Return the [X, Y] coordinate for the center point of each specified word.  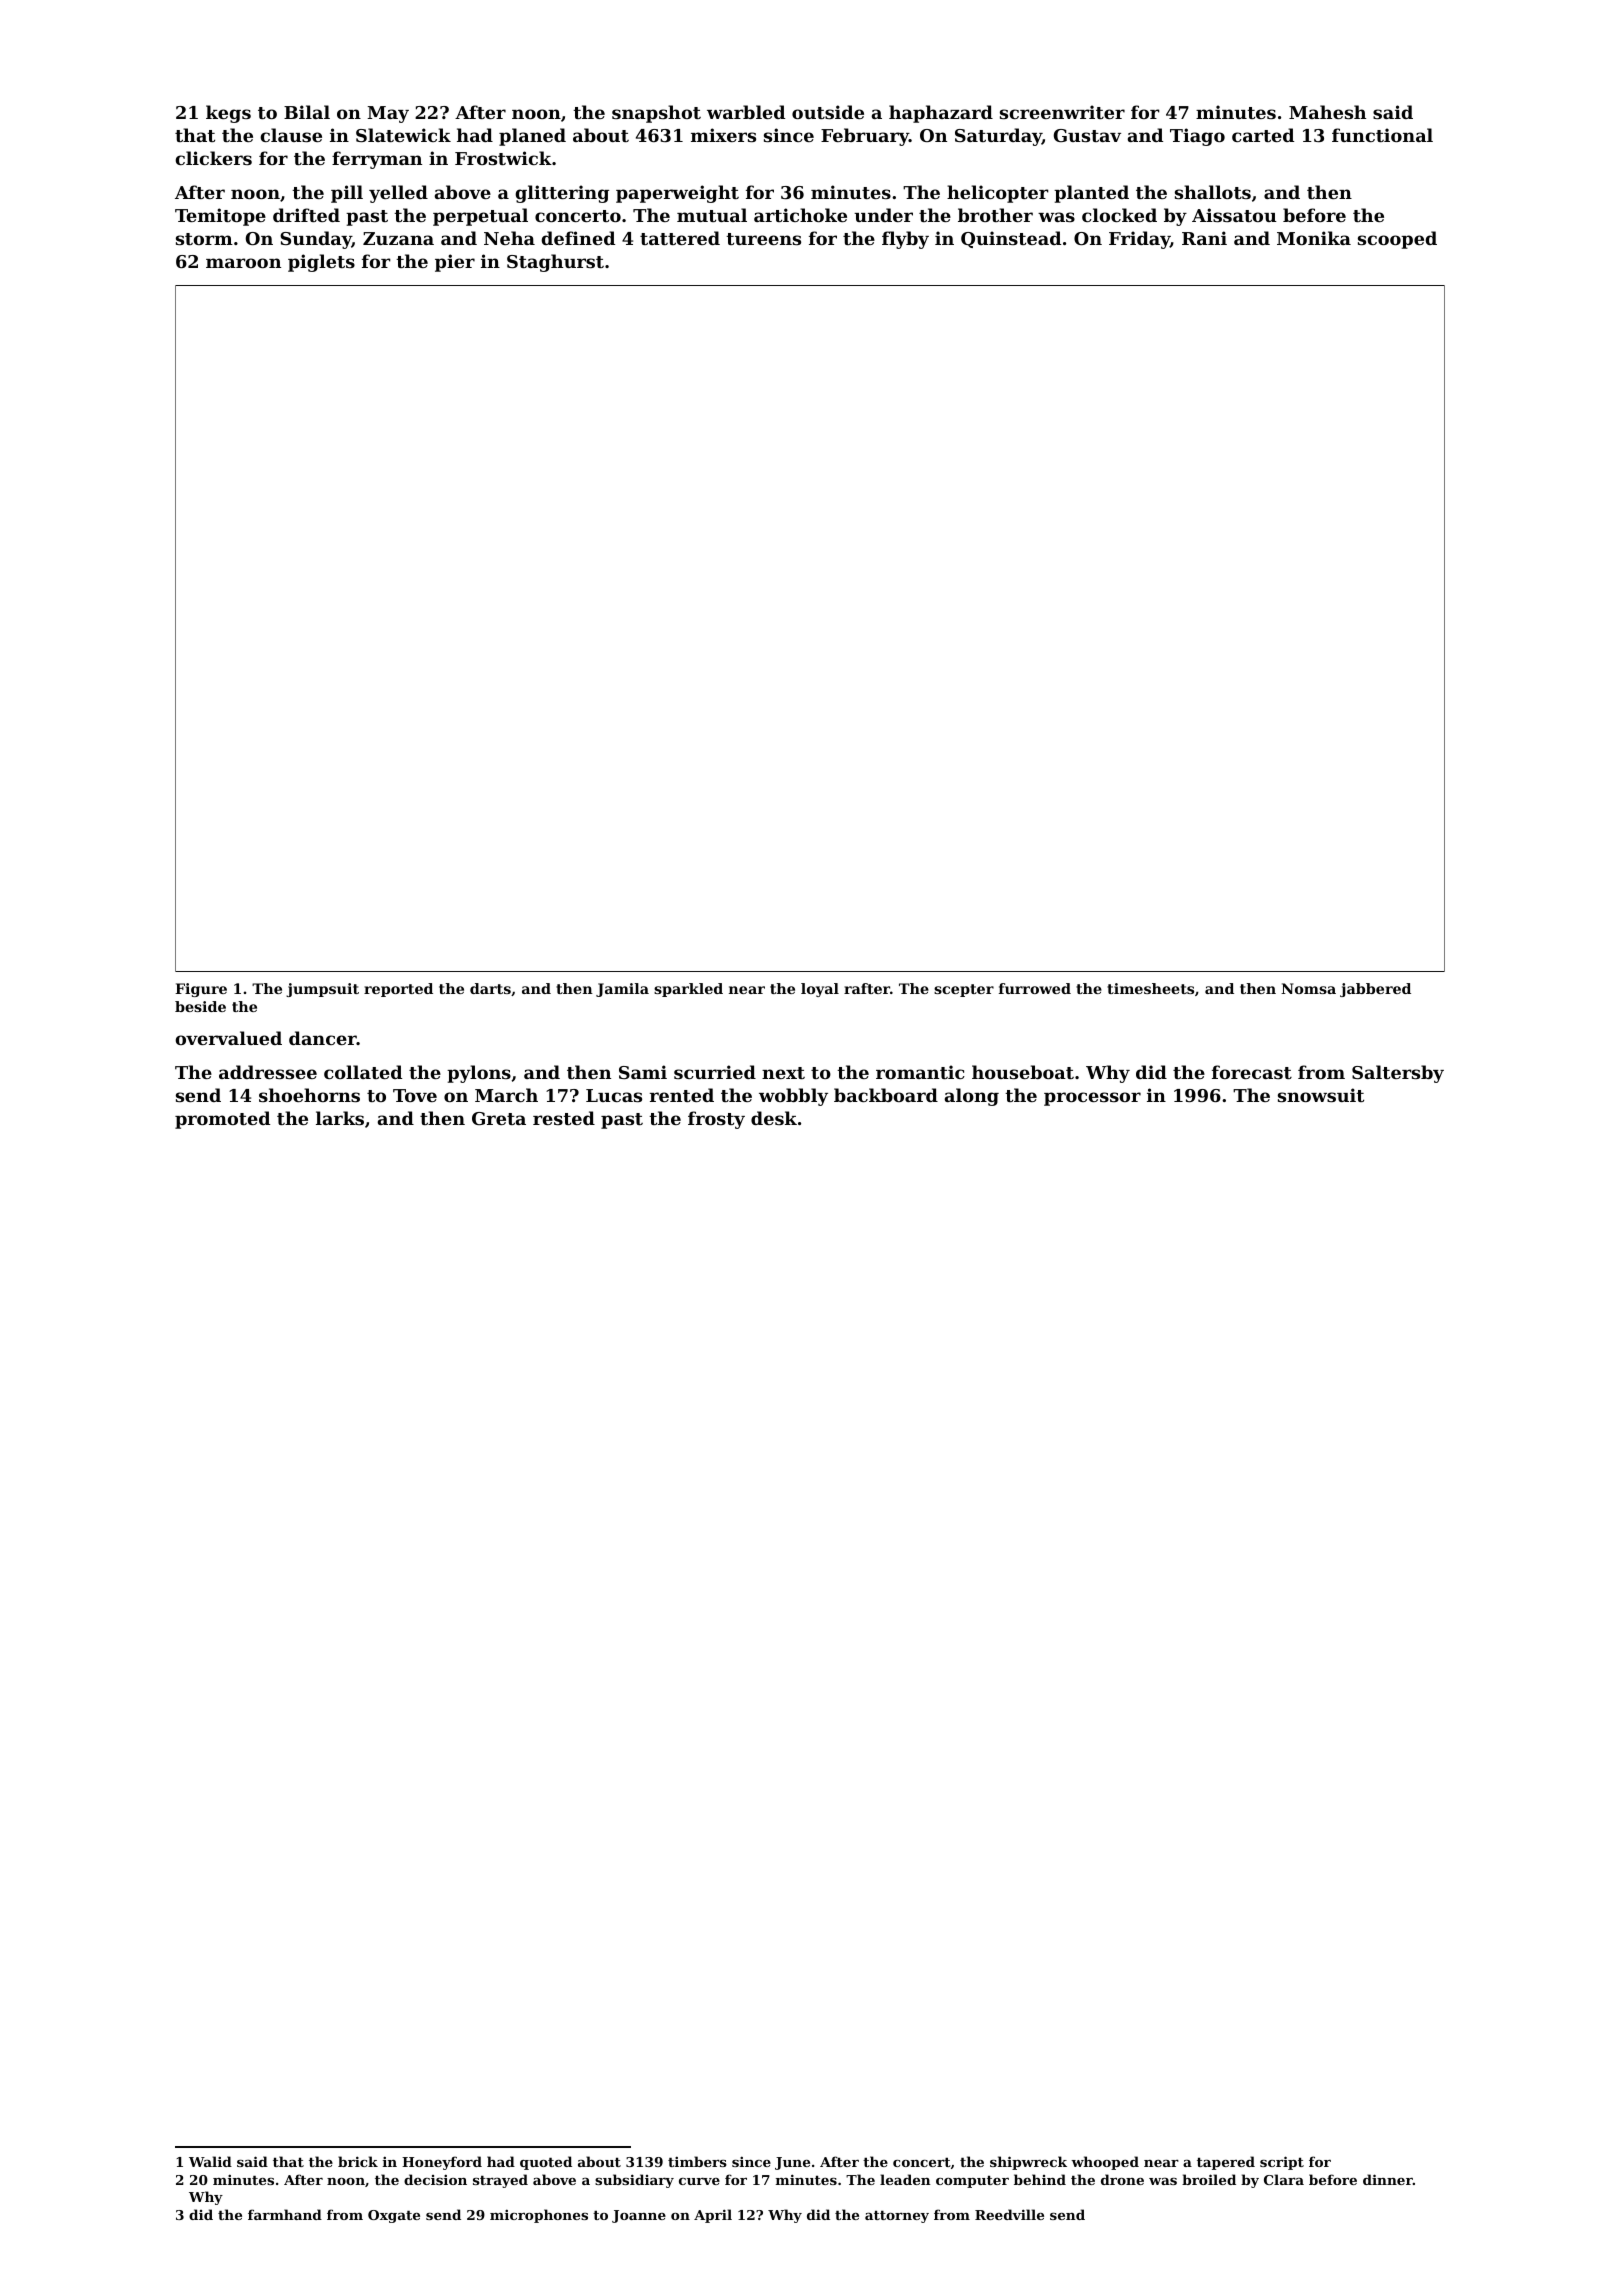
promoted [222, 1120]
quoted [546, 2163]
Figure [201, 990]
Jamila [622, 990]
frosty [716, 1120]
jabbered [1375, 990]
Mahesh [1327, 112]
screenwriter [1062, 112]
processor [1092, 1099]
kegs [228, 114]
